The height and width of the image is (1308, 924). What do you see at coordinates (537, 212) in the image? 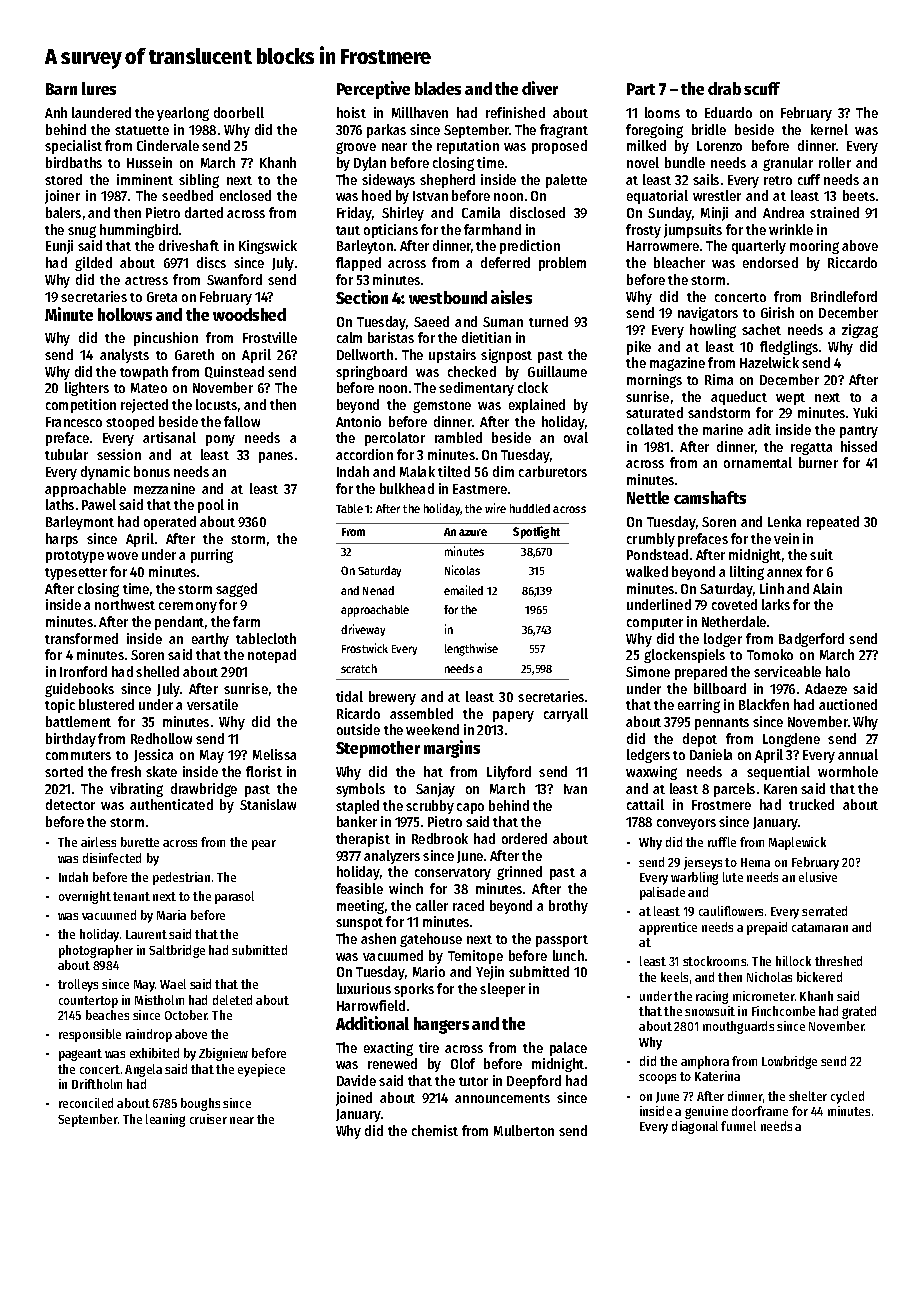
I see `disclosed` at bounding box center [537, 212].
